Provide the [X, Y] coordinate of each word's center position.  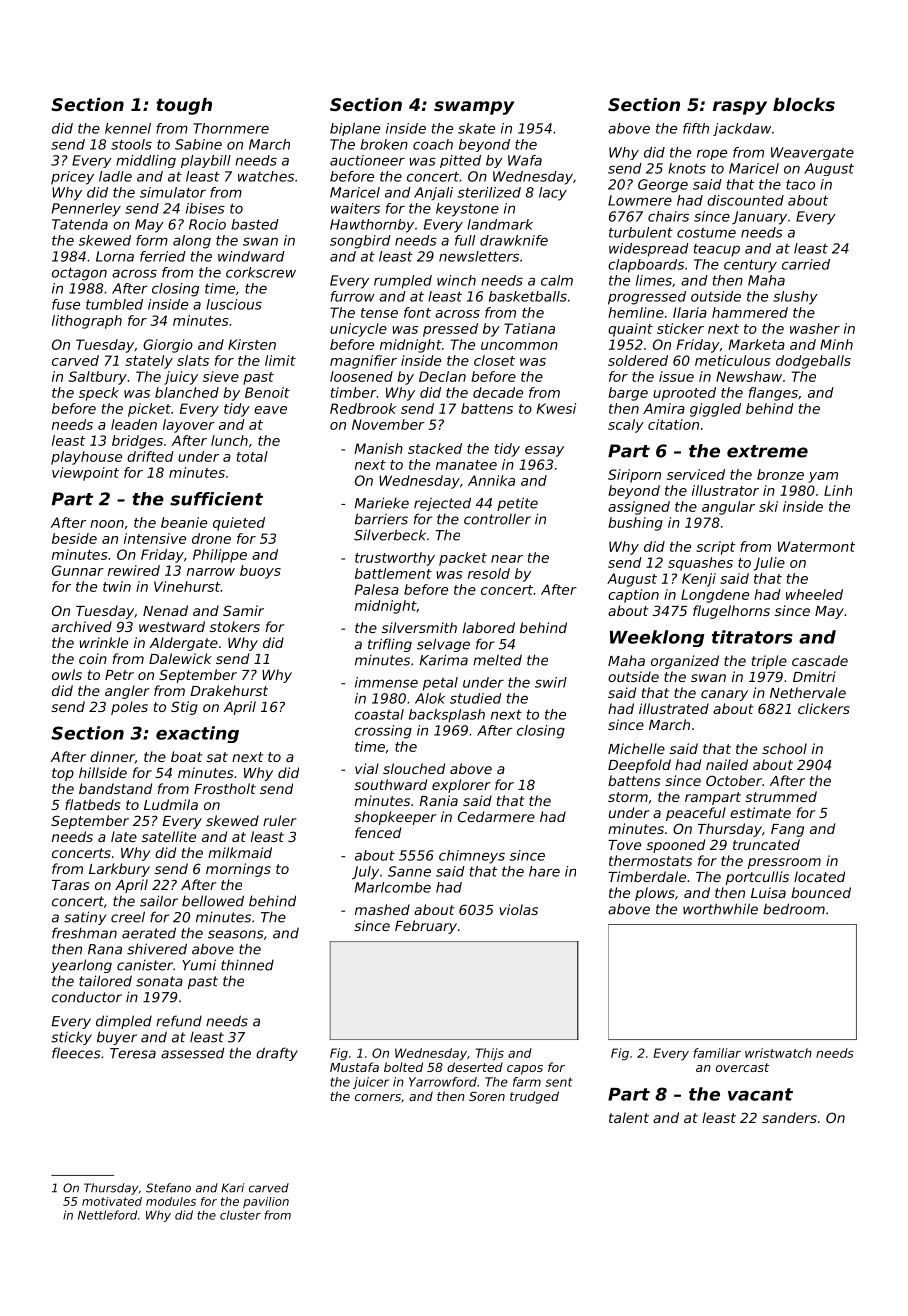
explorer [461, 786]
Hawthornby [372, 226]
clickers [824, 708]
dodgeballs [813, 362]
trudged [534, 1097]
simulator [173, 192]
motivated [112, 1201]
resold [489, 573]
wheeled [814, 594]
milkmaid [240, 852]
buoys [260, 572]
